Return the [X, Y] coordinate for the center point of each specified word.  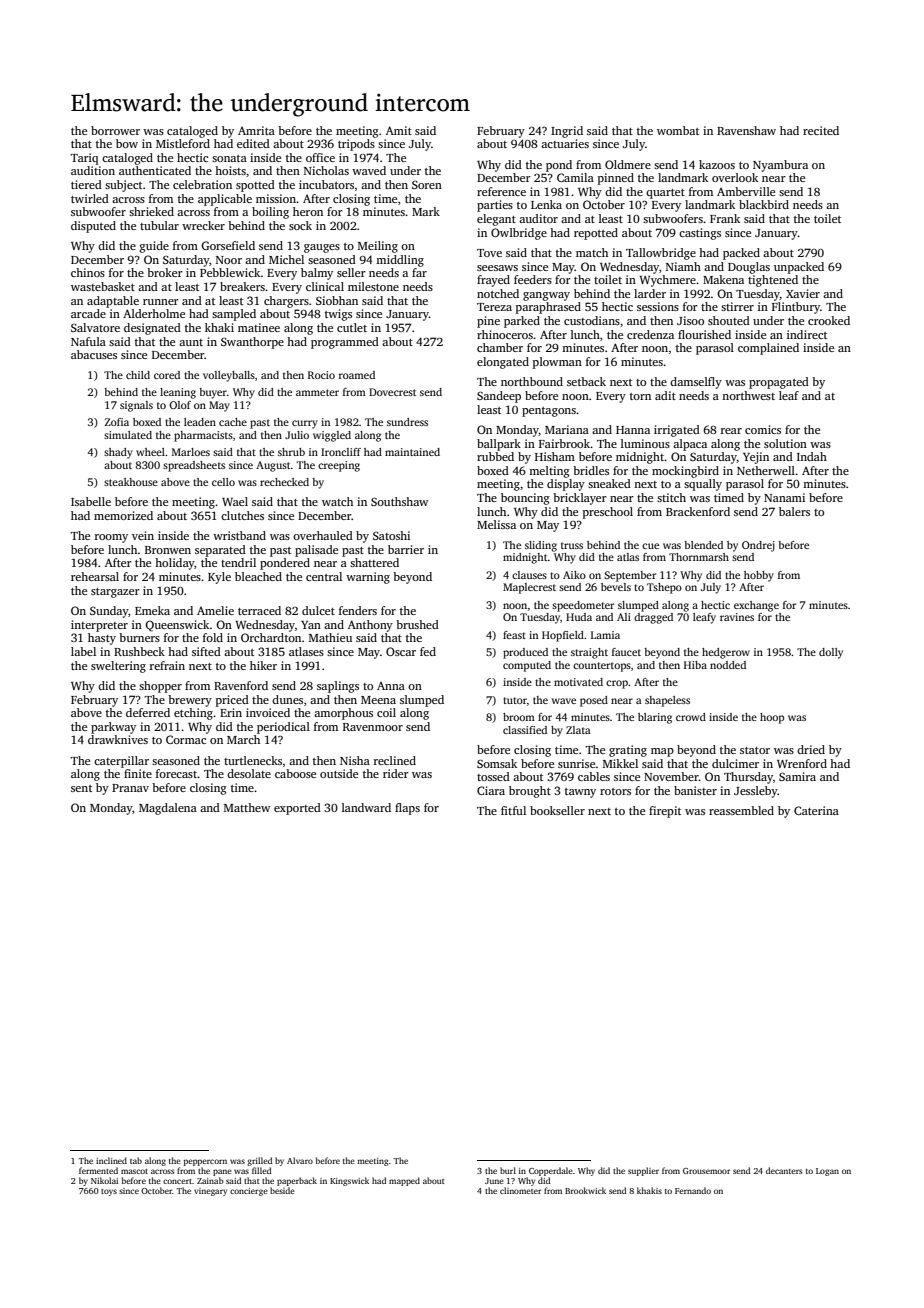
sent [81, 788]
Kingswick [349, 1181]
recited [821, 130]
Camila [575, 177]
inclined [111, 1160]
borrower [115, 130]
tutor [515, 700]
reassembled [741, 810]
